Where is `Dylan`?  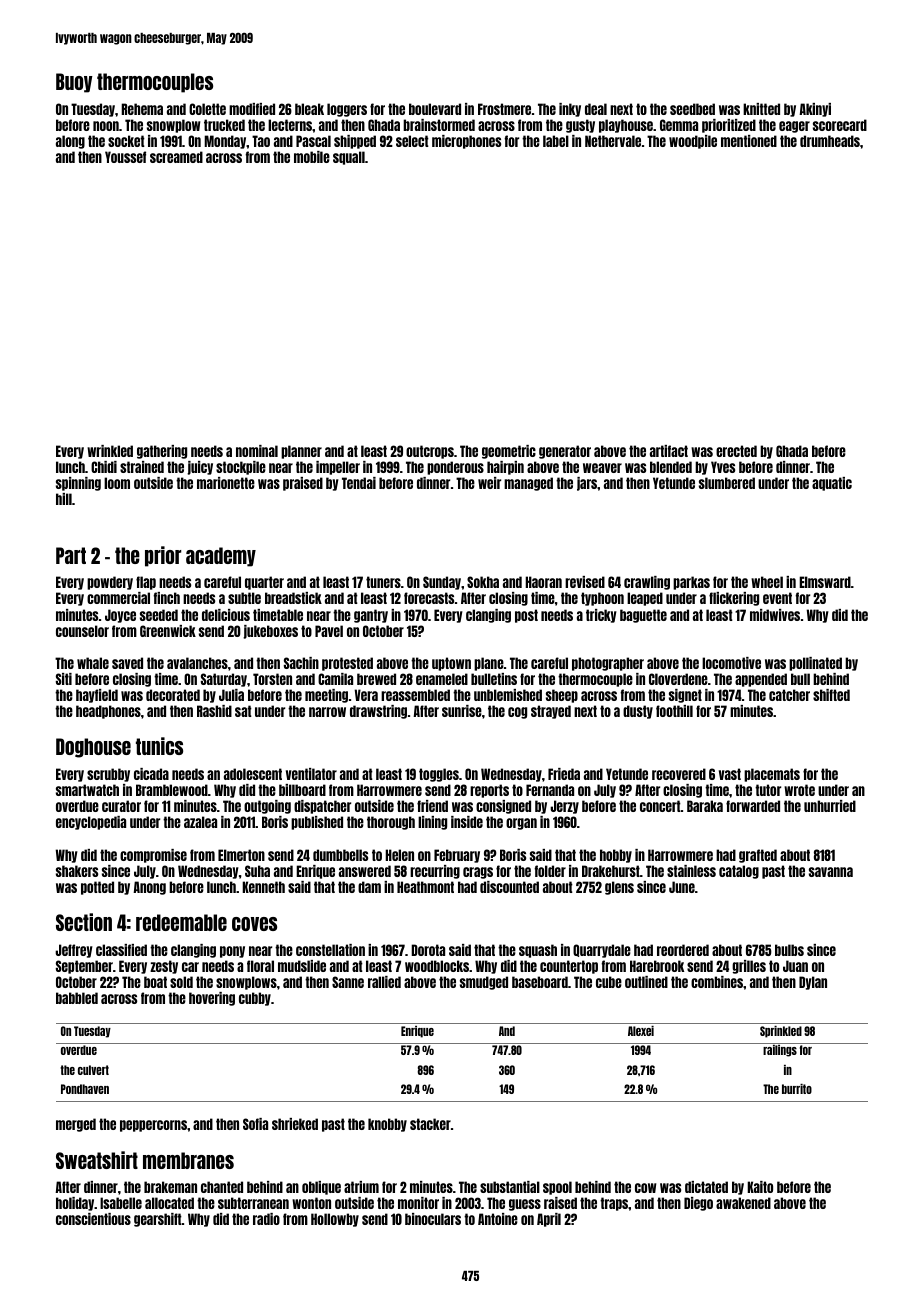
Dylan is located at coordinates (813, 983).
